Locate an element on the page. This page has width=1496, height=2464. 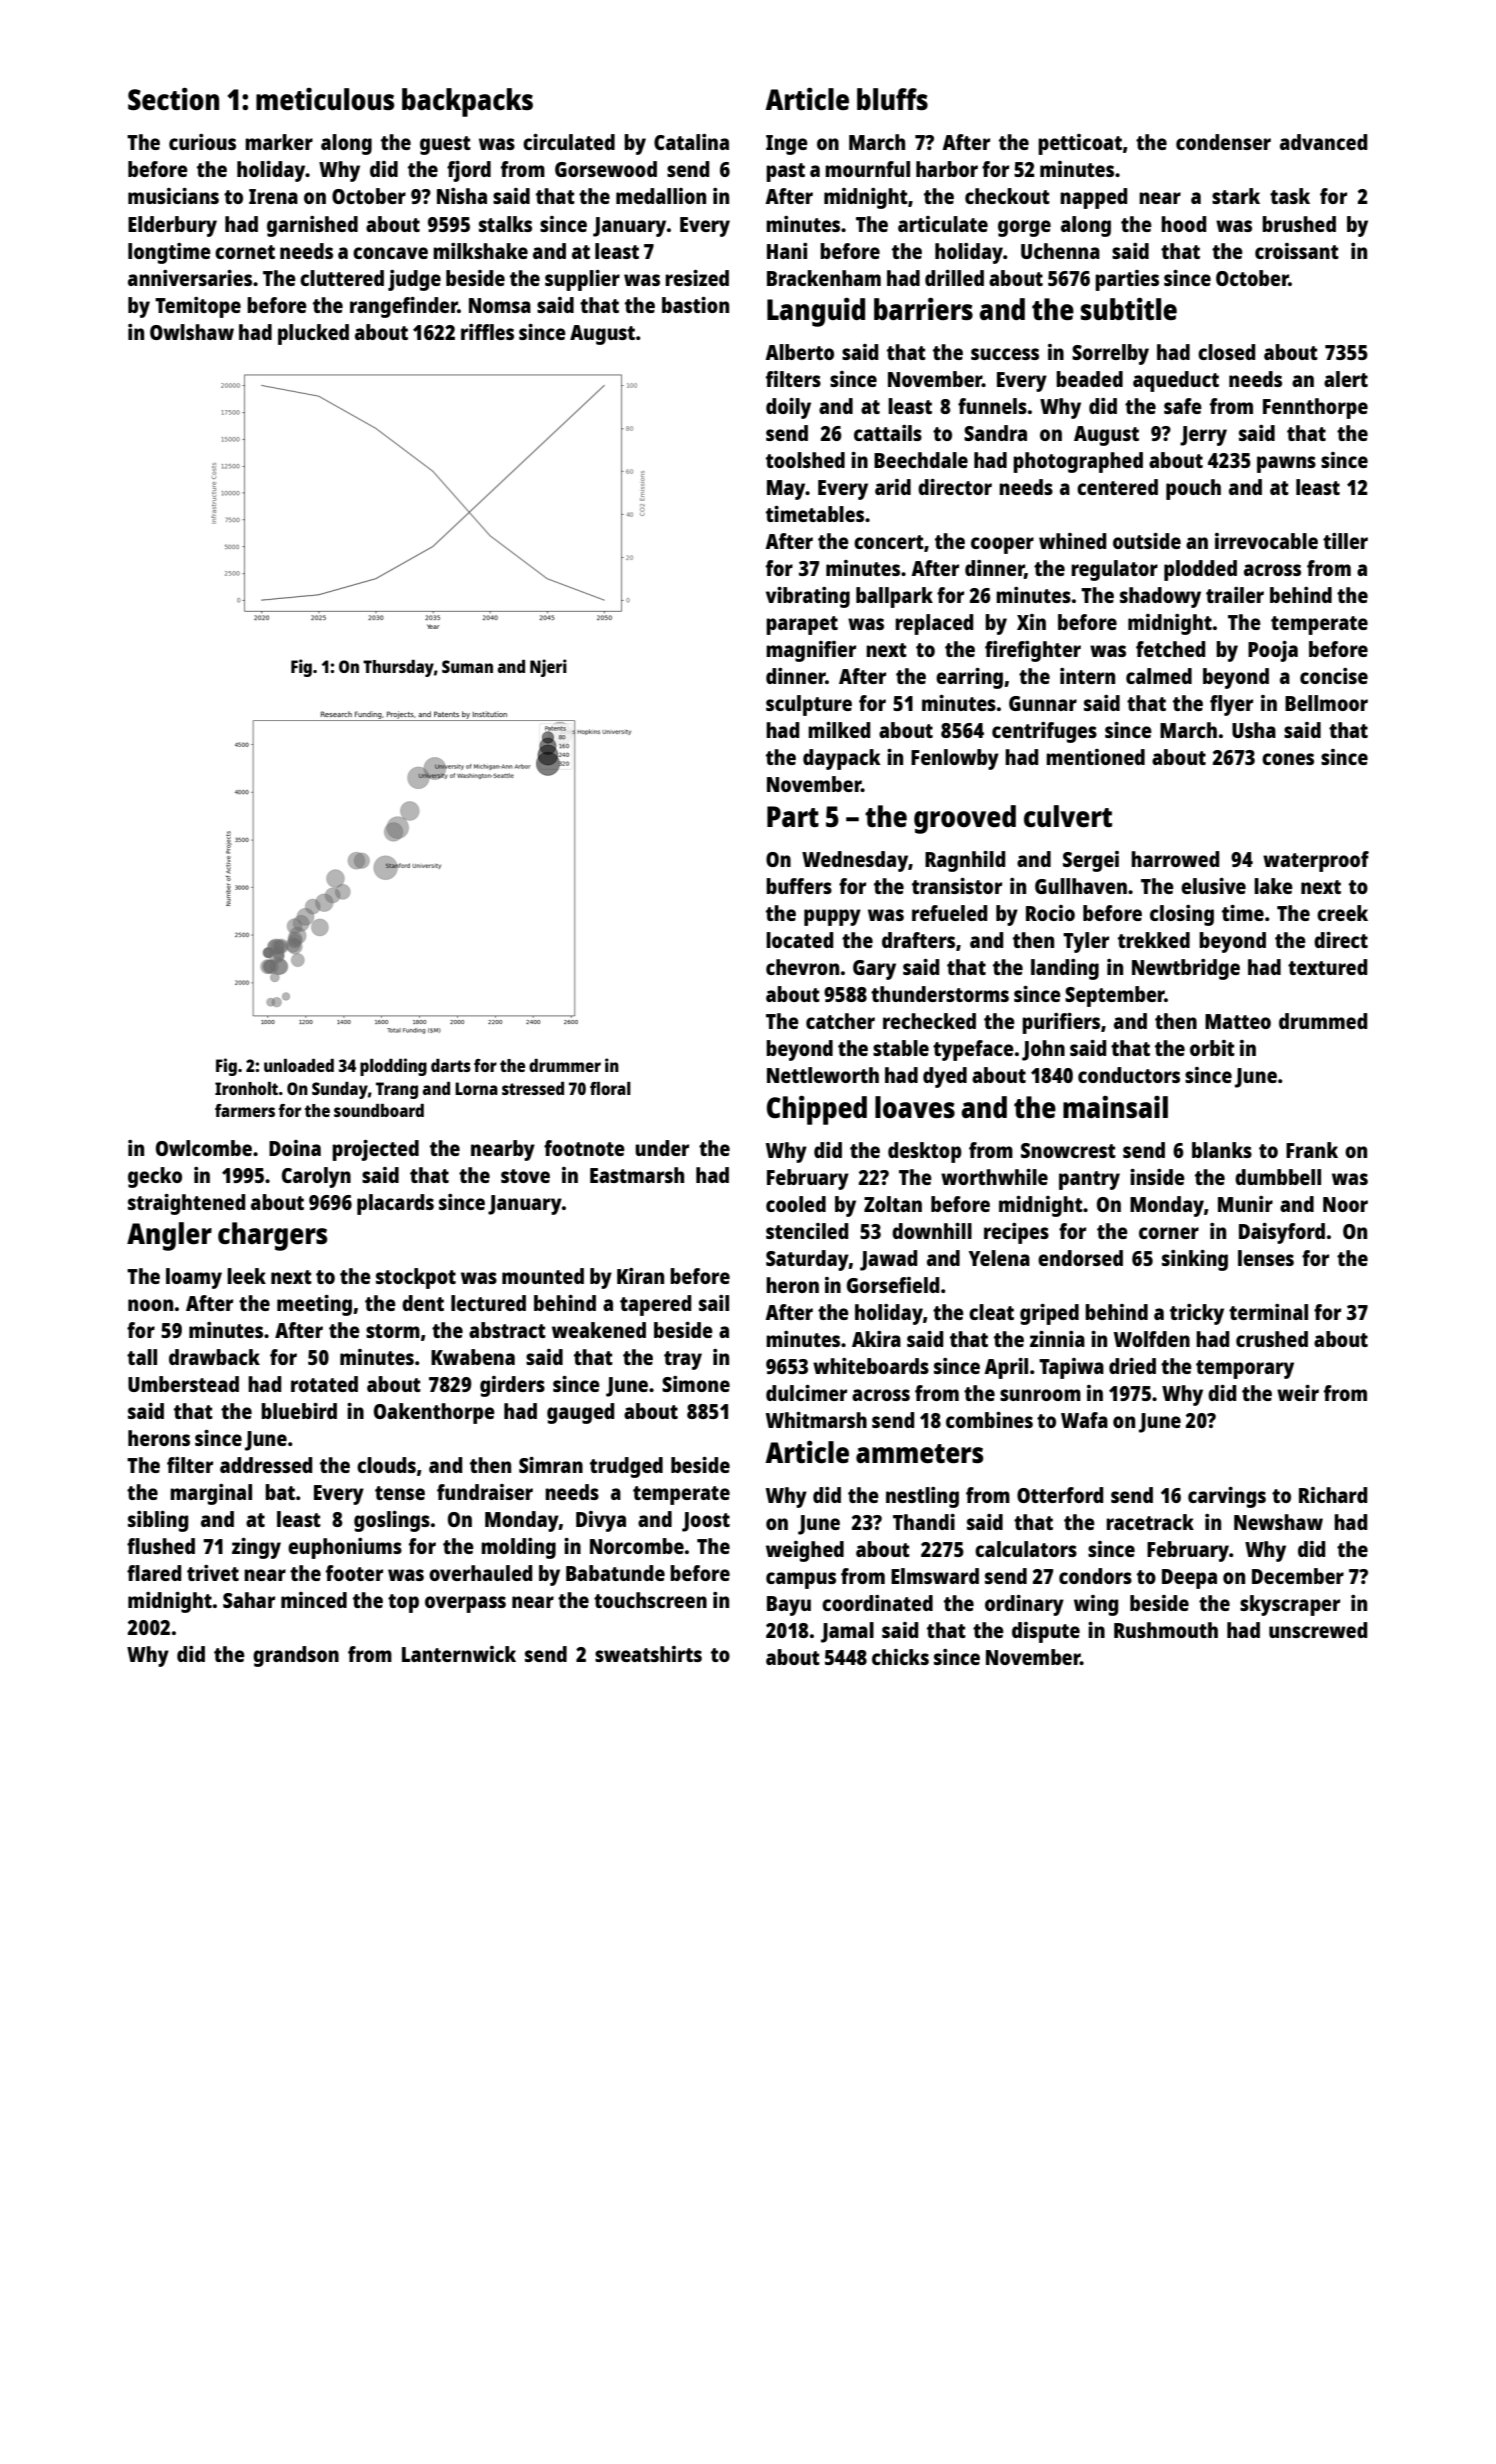
Umberstead is located at coordinates (183, 1384).
